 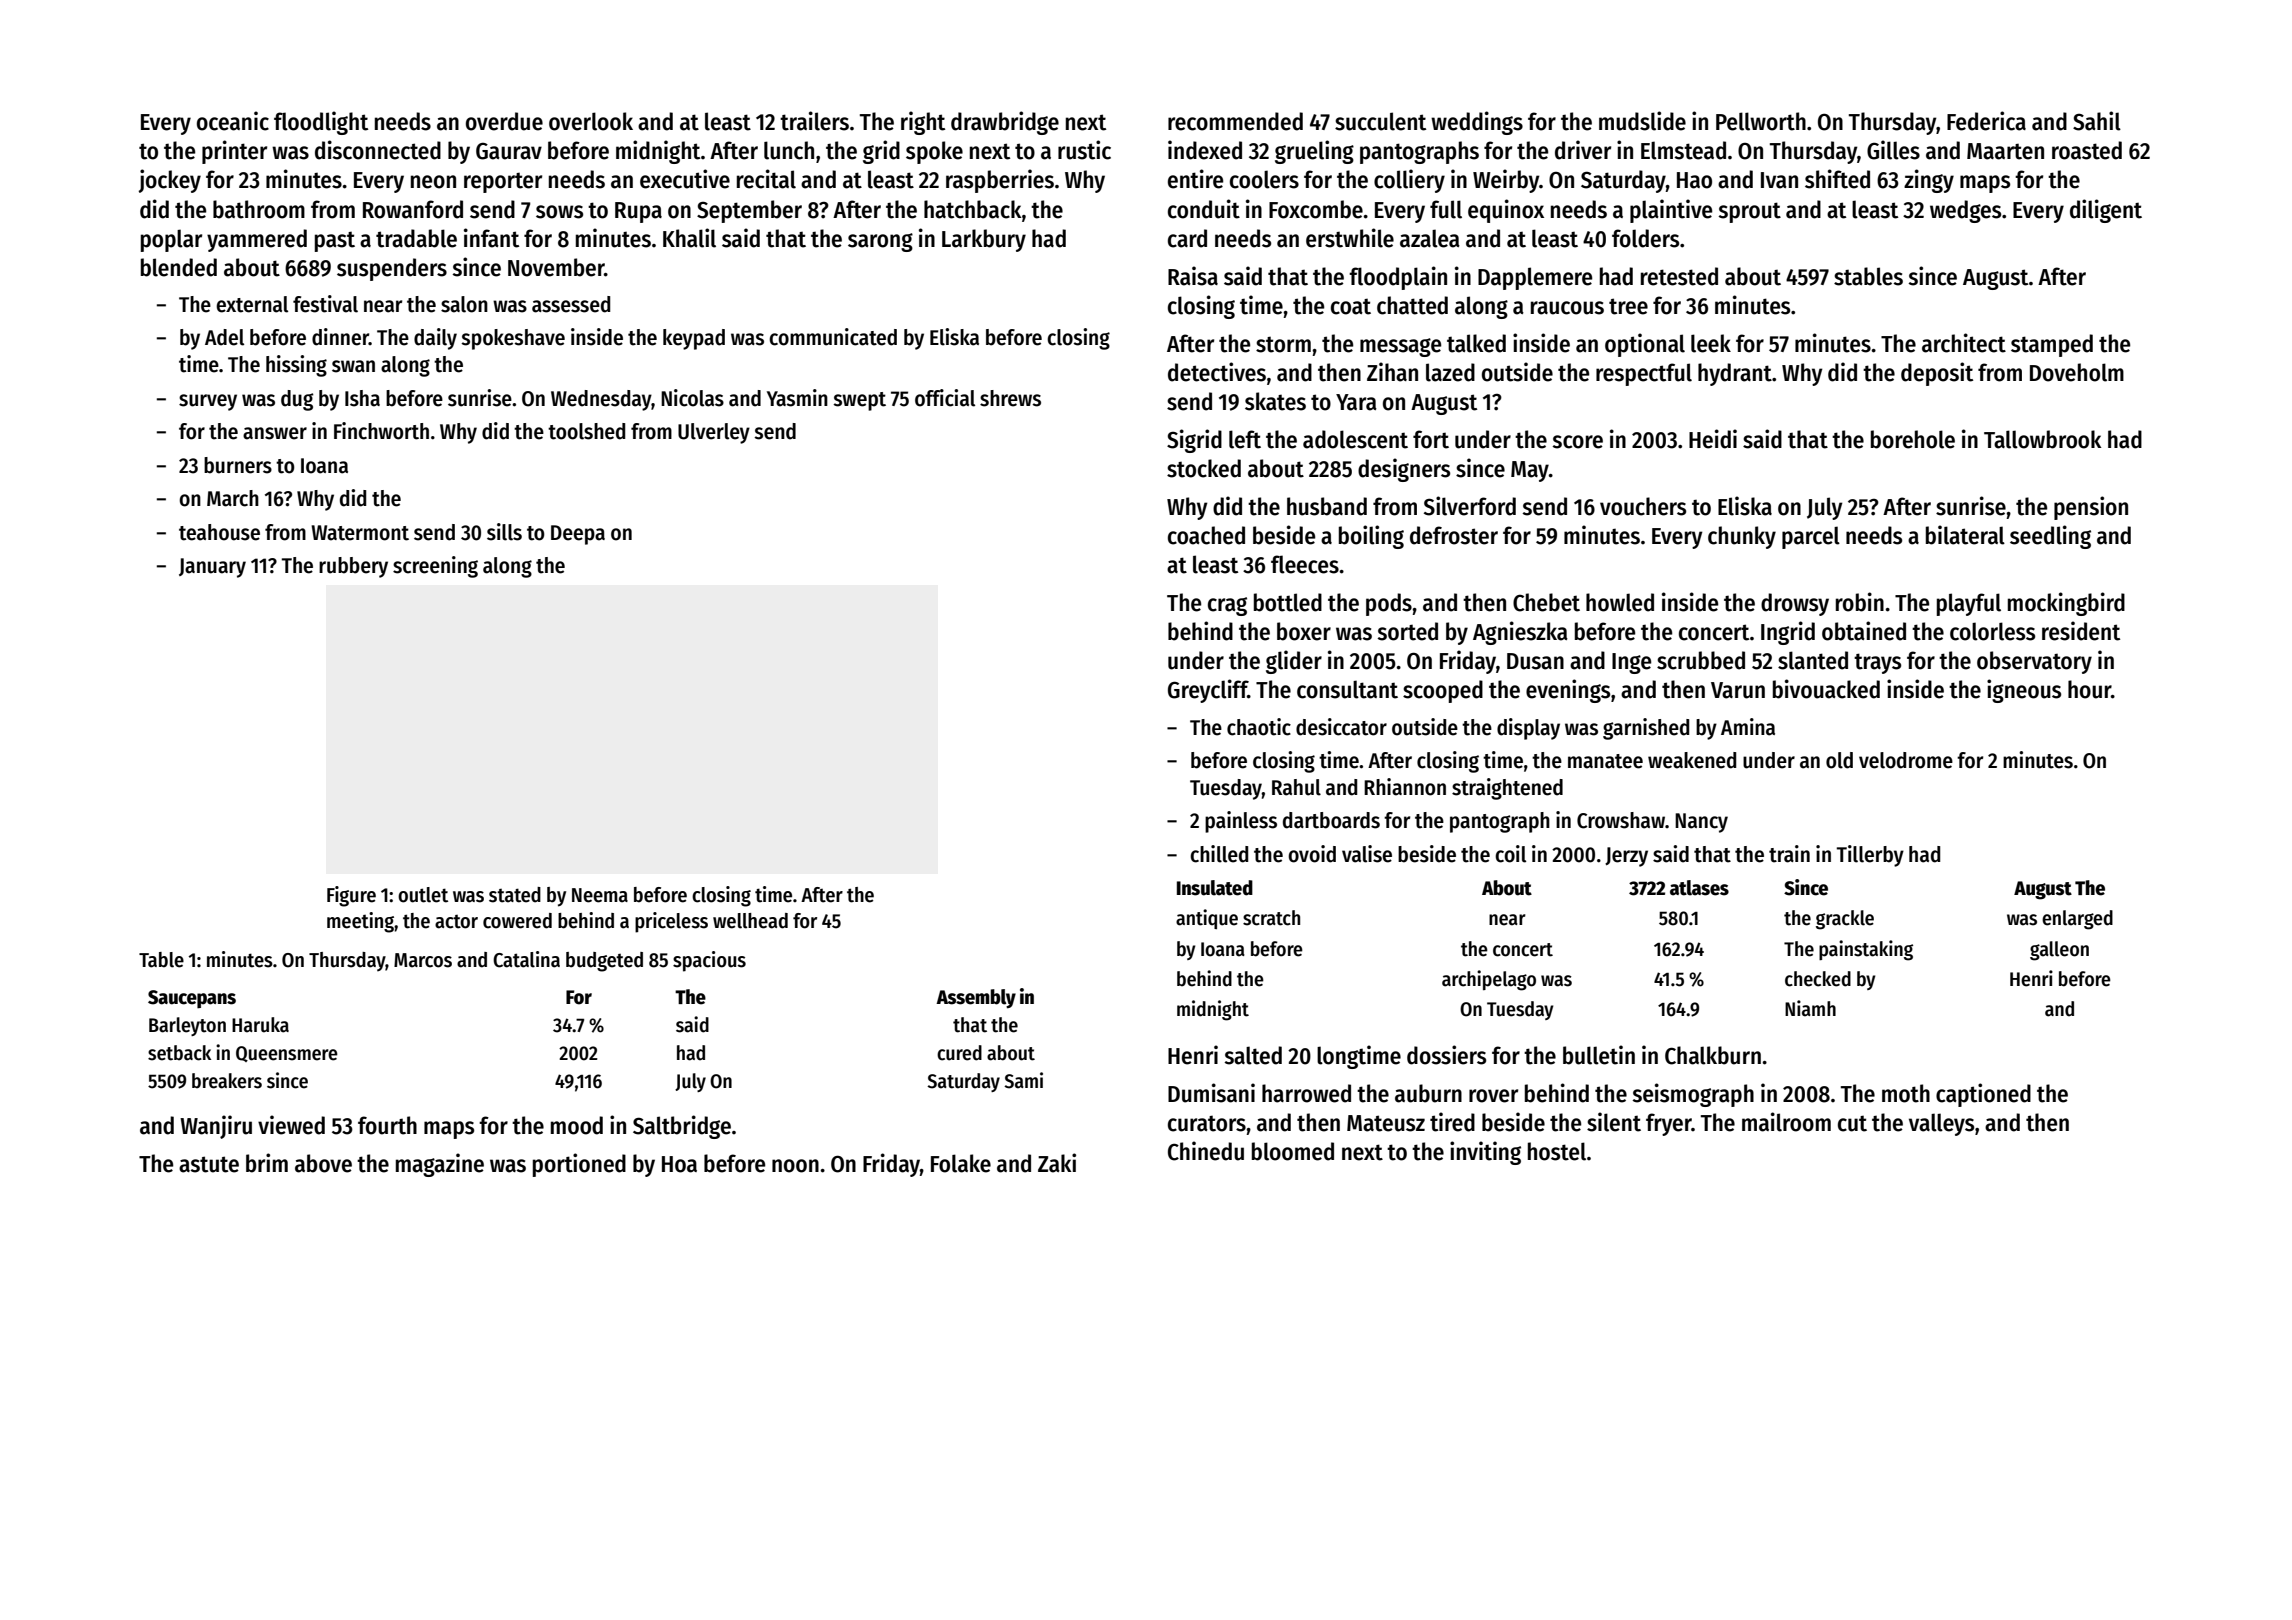 I want to click on wedges, so click(x=1965, y=211).
